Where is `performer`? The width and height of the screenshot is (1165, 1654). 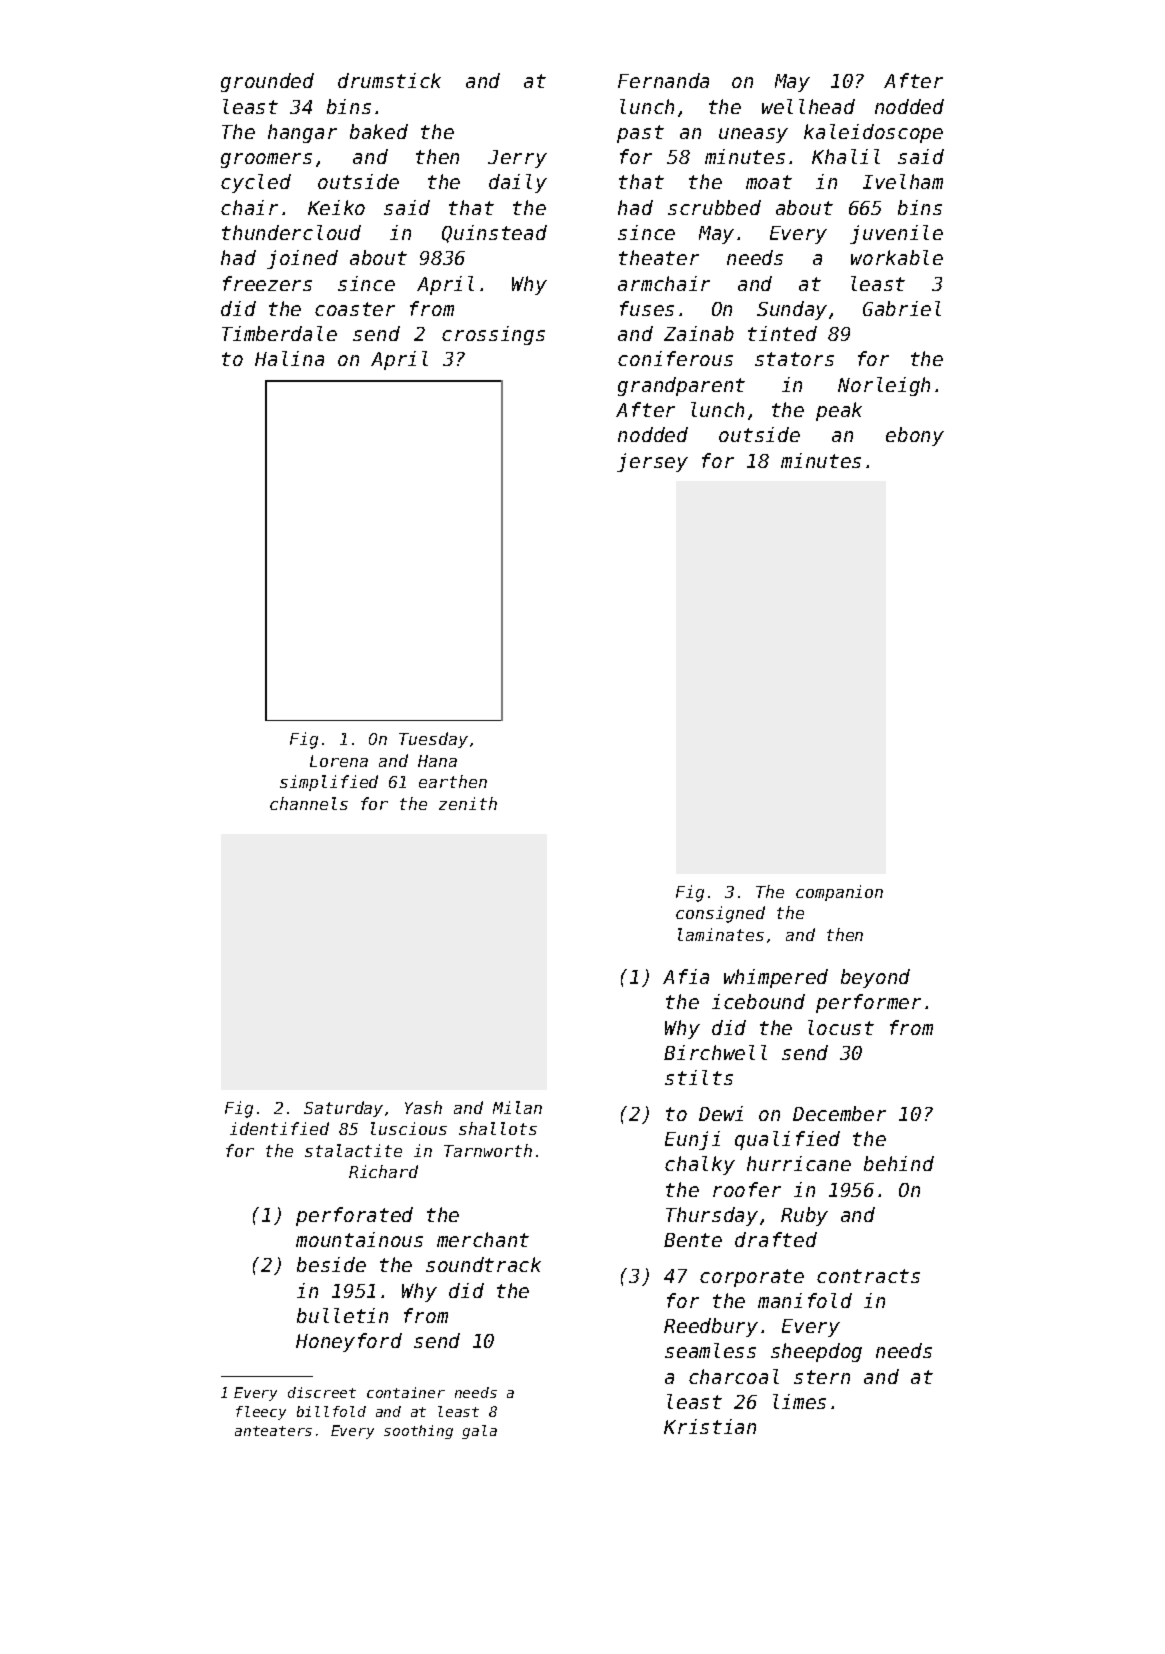 performer is located at coordinates (868, 1003).
